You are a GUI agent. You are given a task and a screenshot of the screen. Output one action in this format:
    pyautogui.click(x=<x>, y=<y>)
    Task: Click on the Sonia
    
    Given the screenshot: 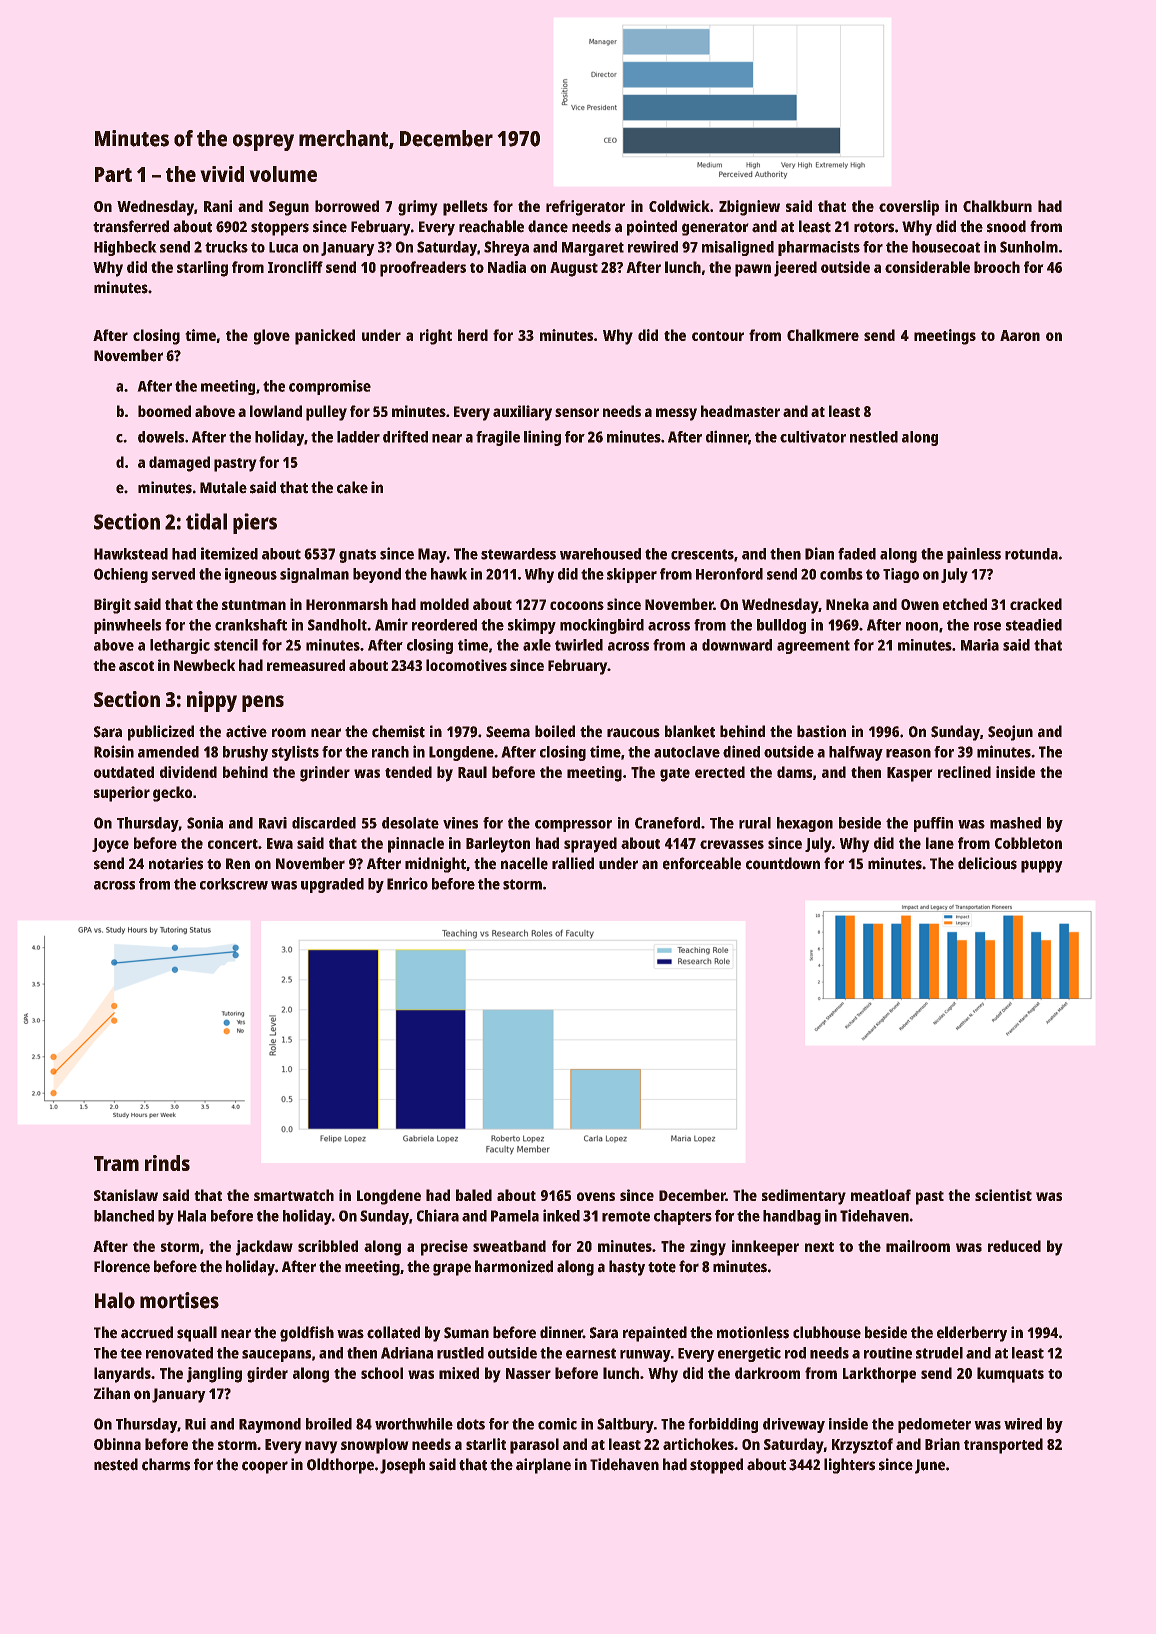 What is the action you would take?
    pyautogui.click(x=205, y=823)
